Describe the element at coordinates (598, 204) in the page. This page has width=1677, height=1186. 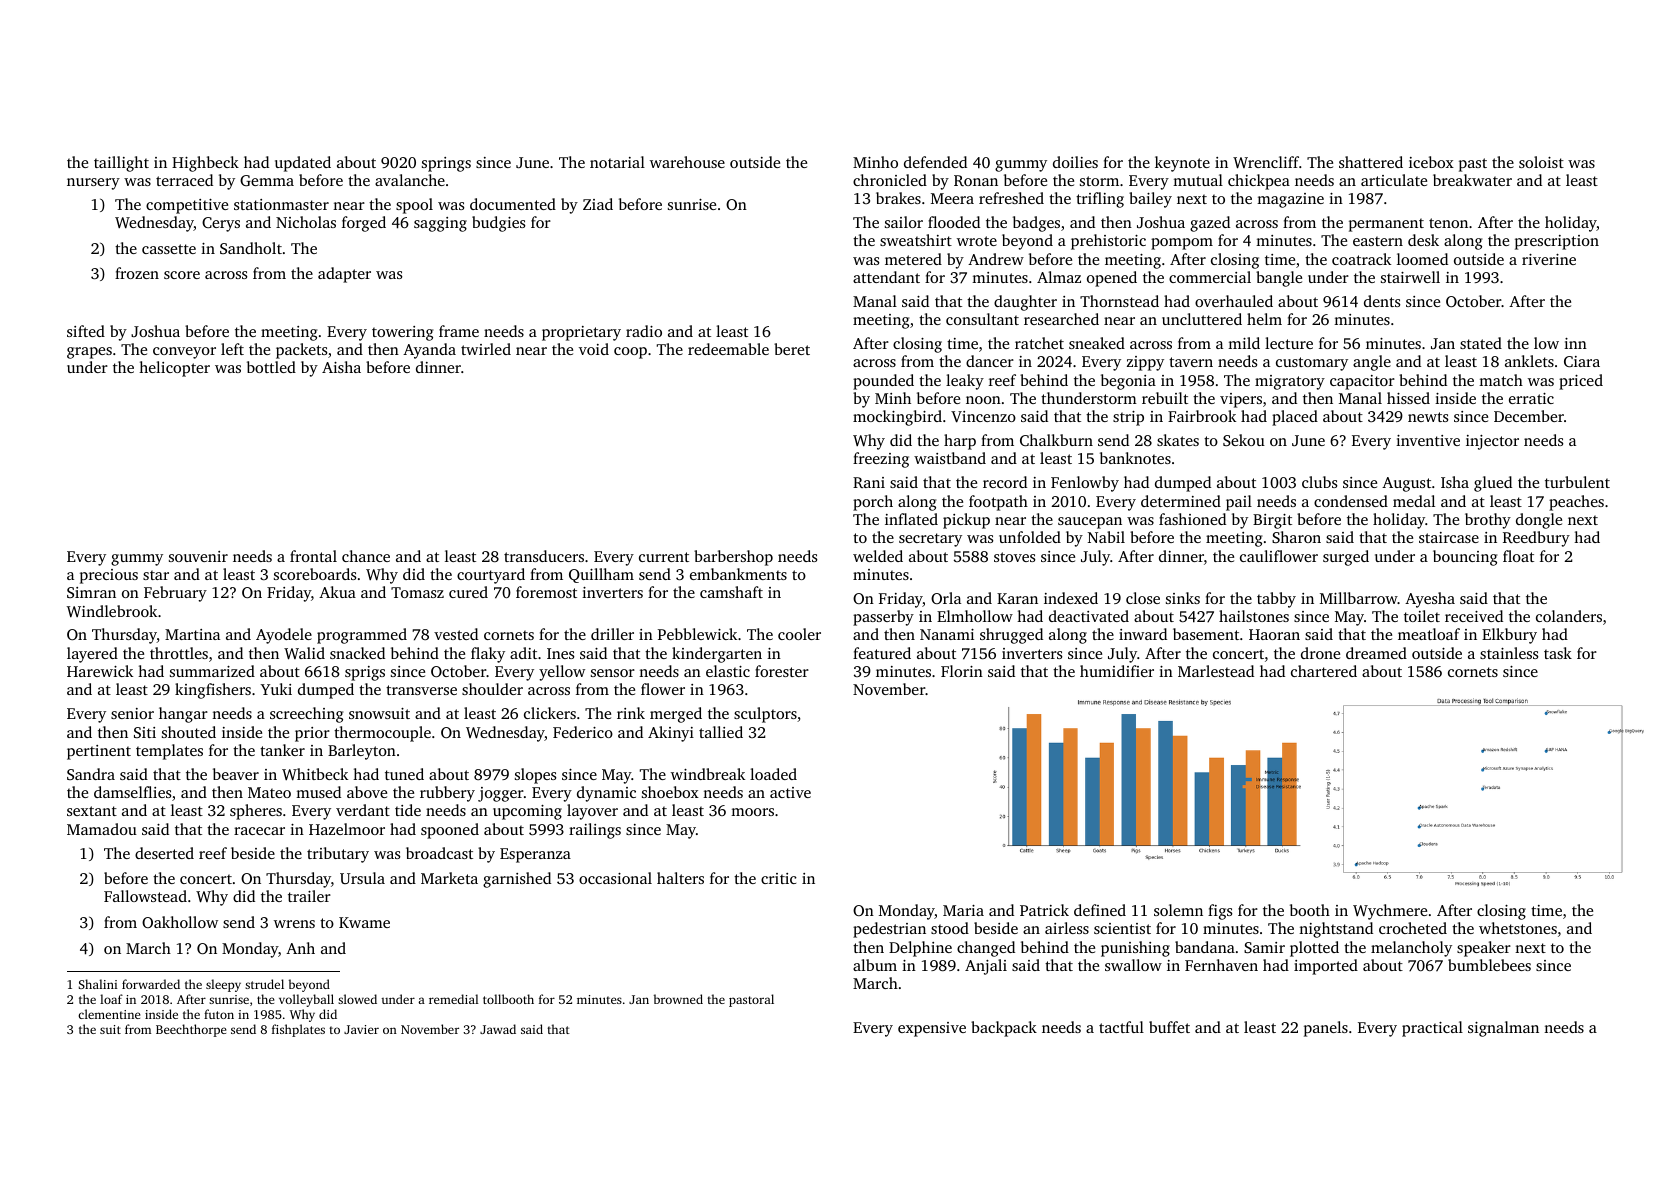
I see `Ziad` at that location.
